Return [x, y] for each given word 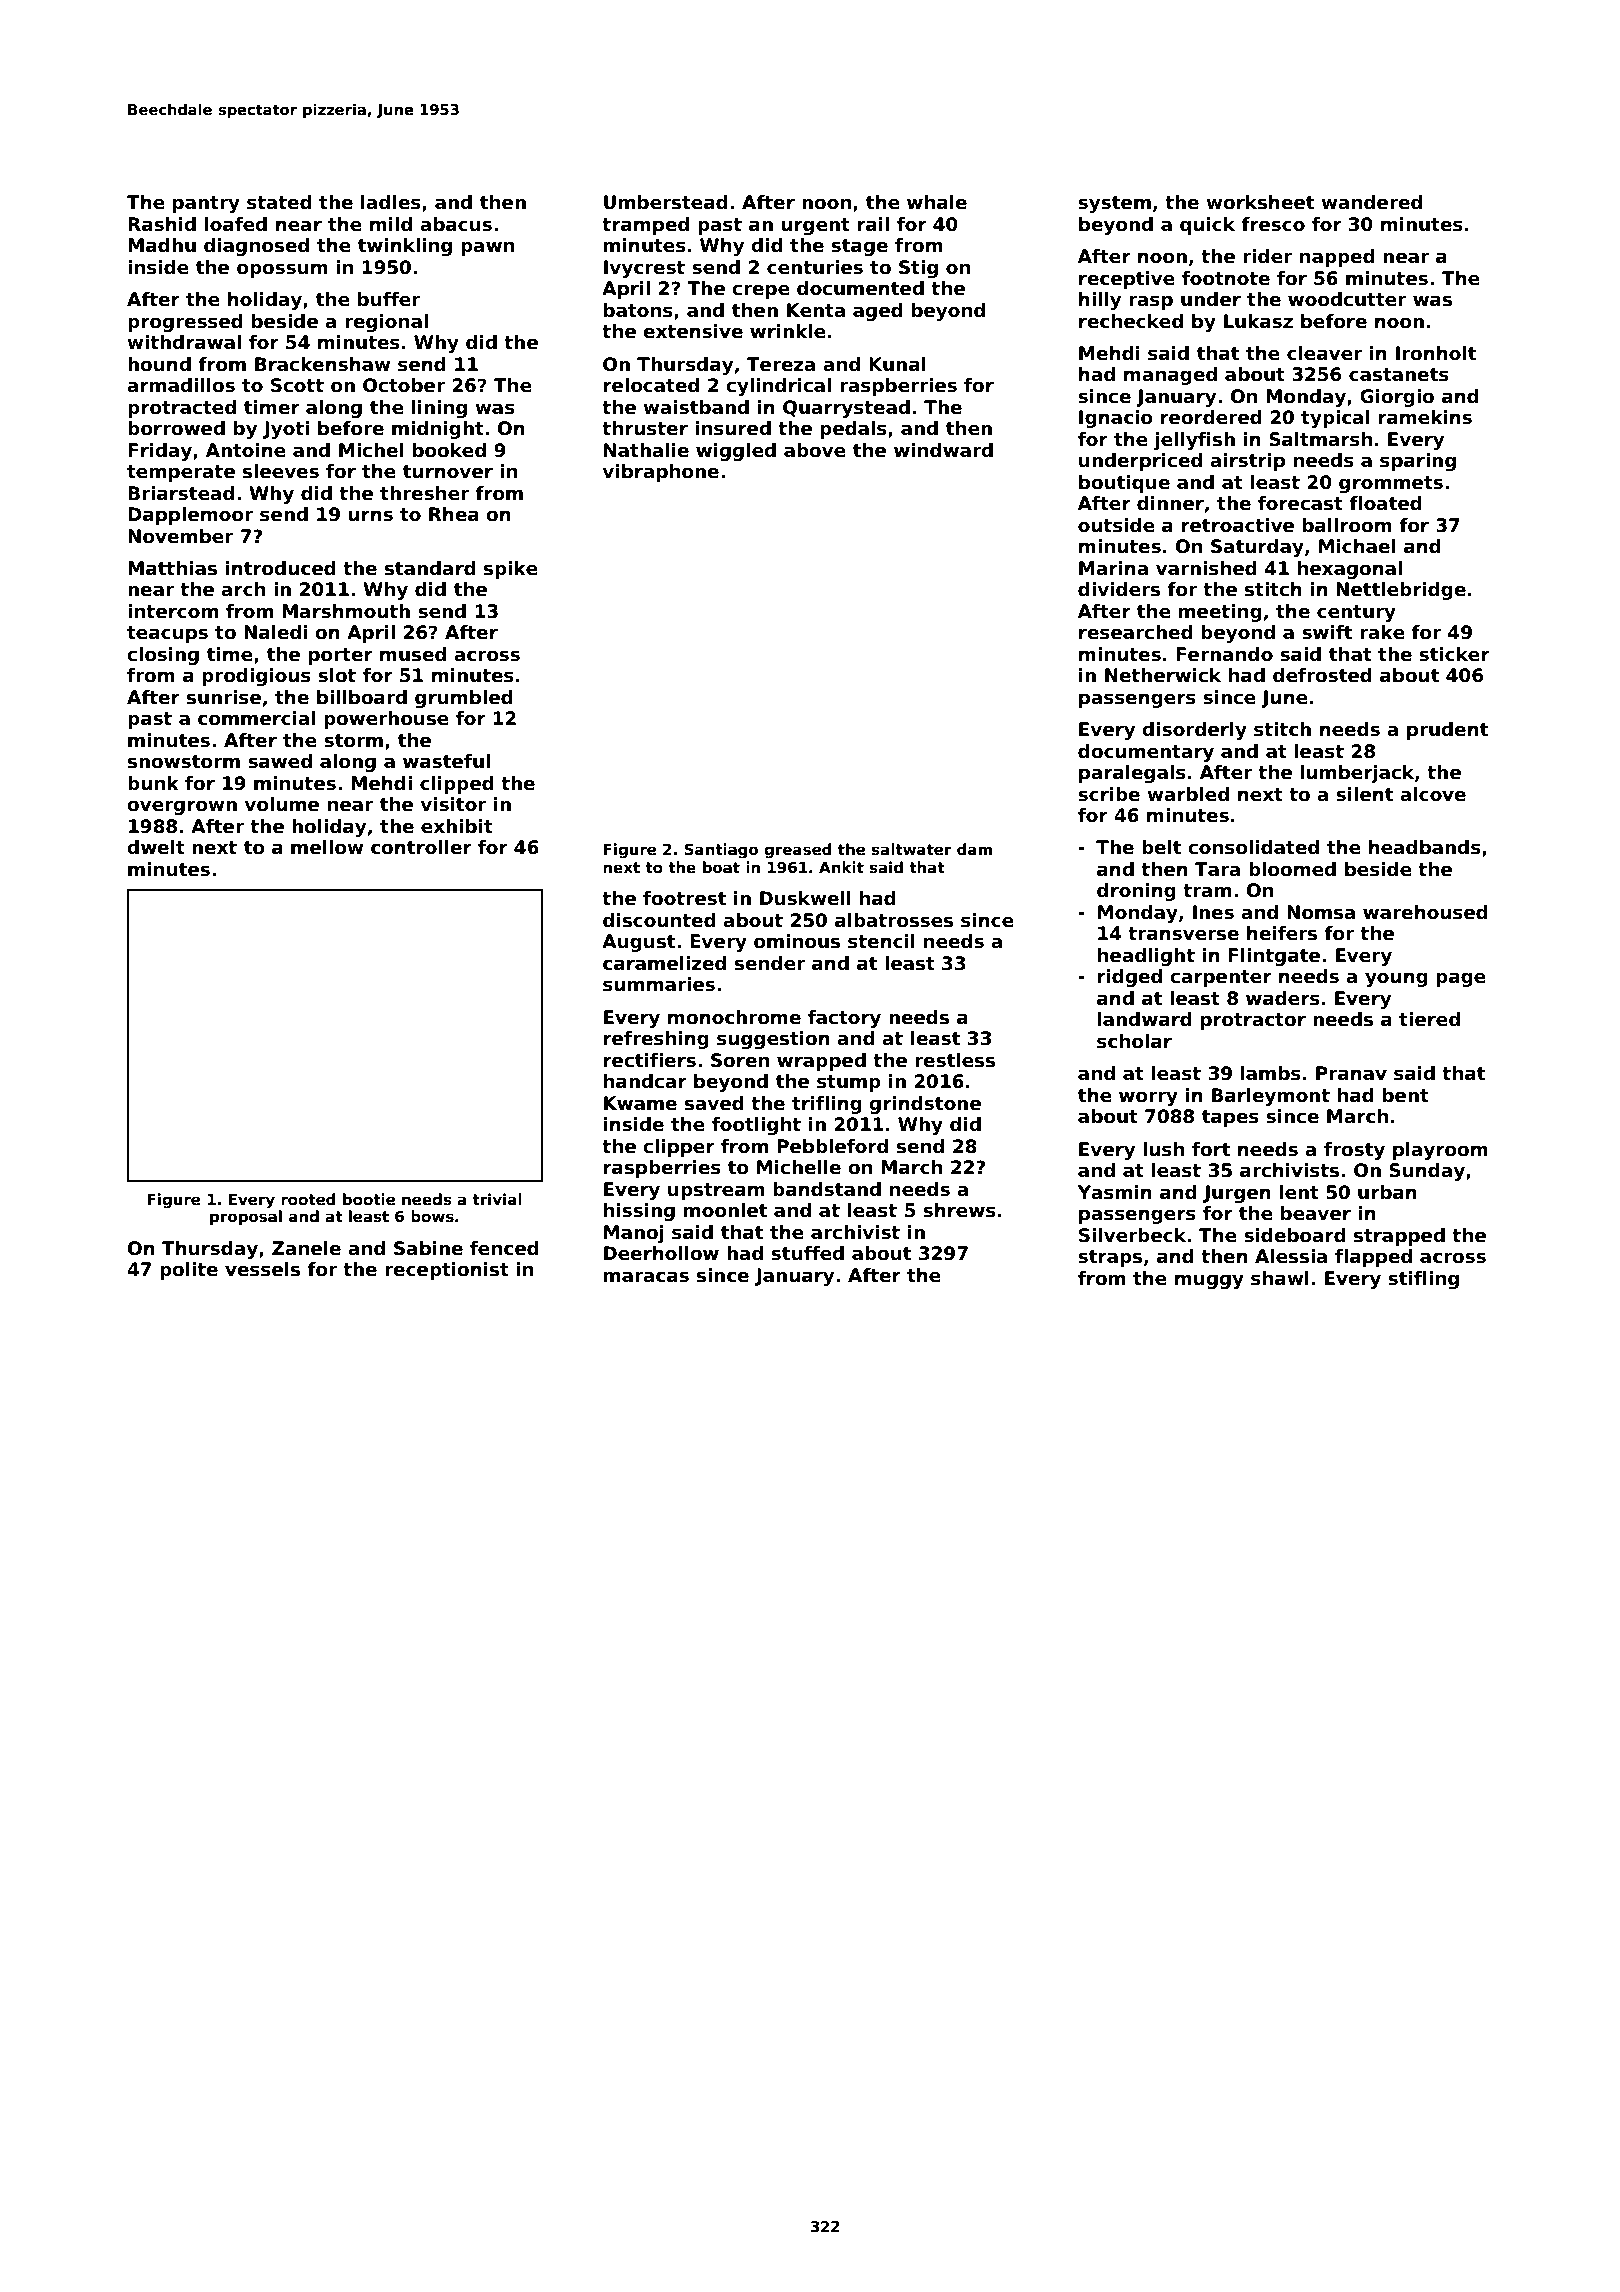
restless [955, 1060]
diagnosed [256, 247]
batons [638, 310]
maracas [646, 1277]
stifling [1423, 1280]
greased [798, 851]
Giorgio [1397, 398]
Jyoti [286, 430]
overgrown [182, 807]
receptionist [447, 1271]
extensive [693, 331]
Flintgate [1274, 957]
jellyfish [1194, 441]
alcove [1433, 794]
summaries [659, 984]
